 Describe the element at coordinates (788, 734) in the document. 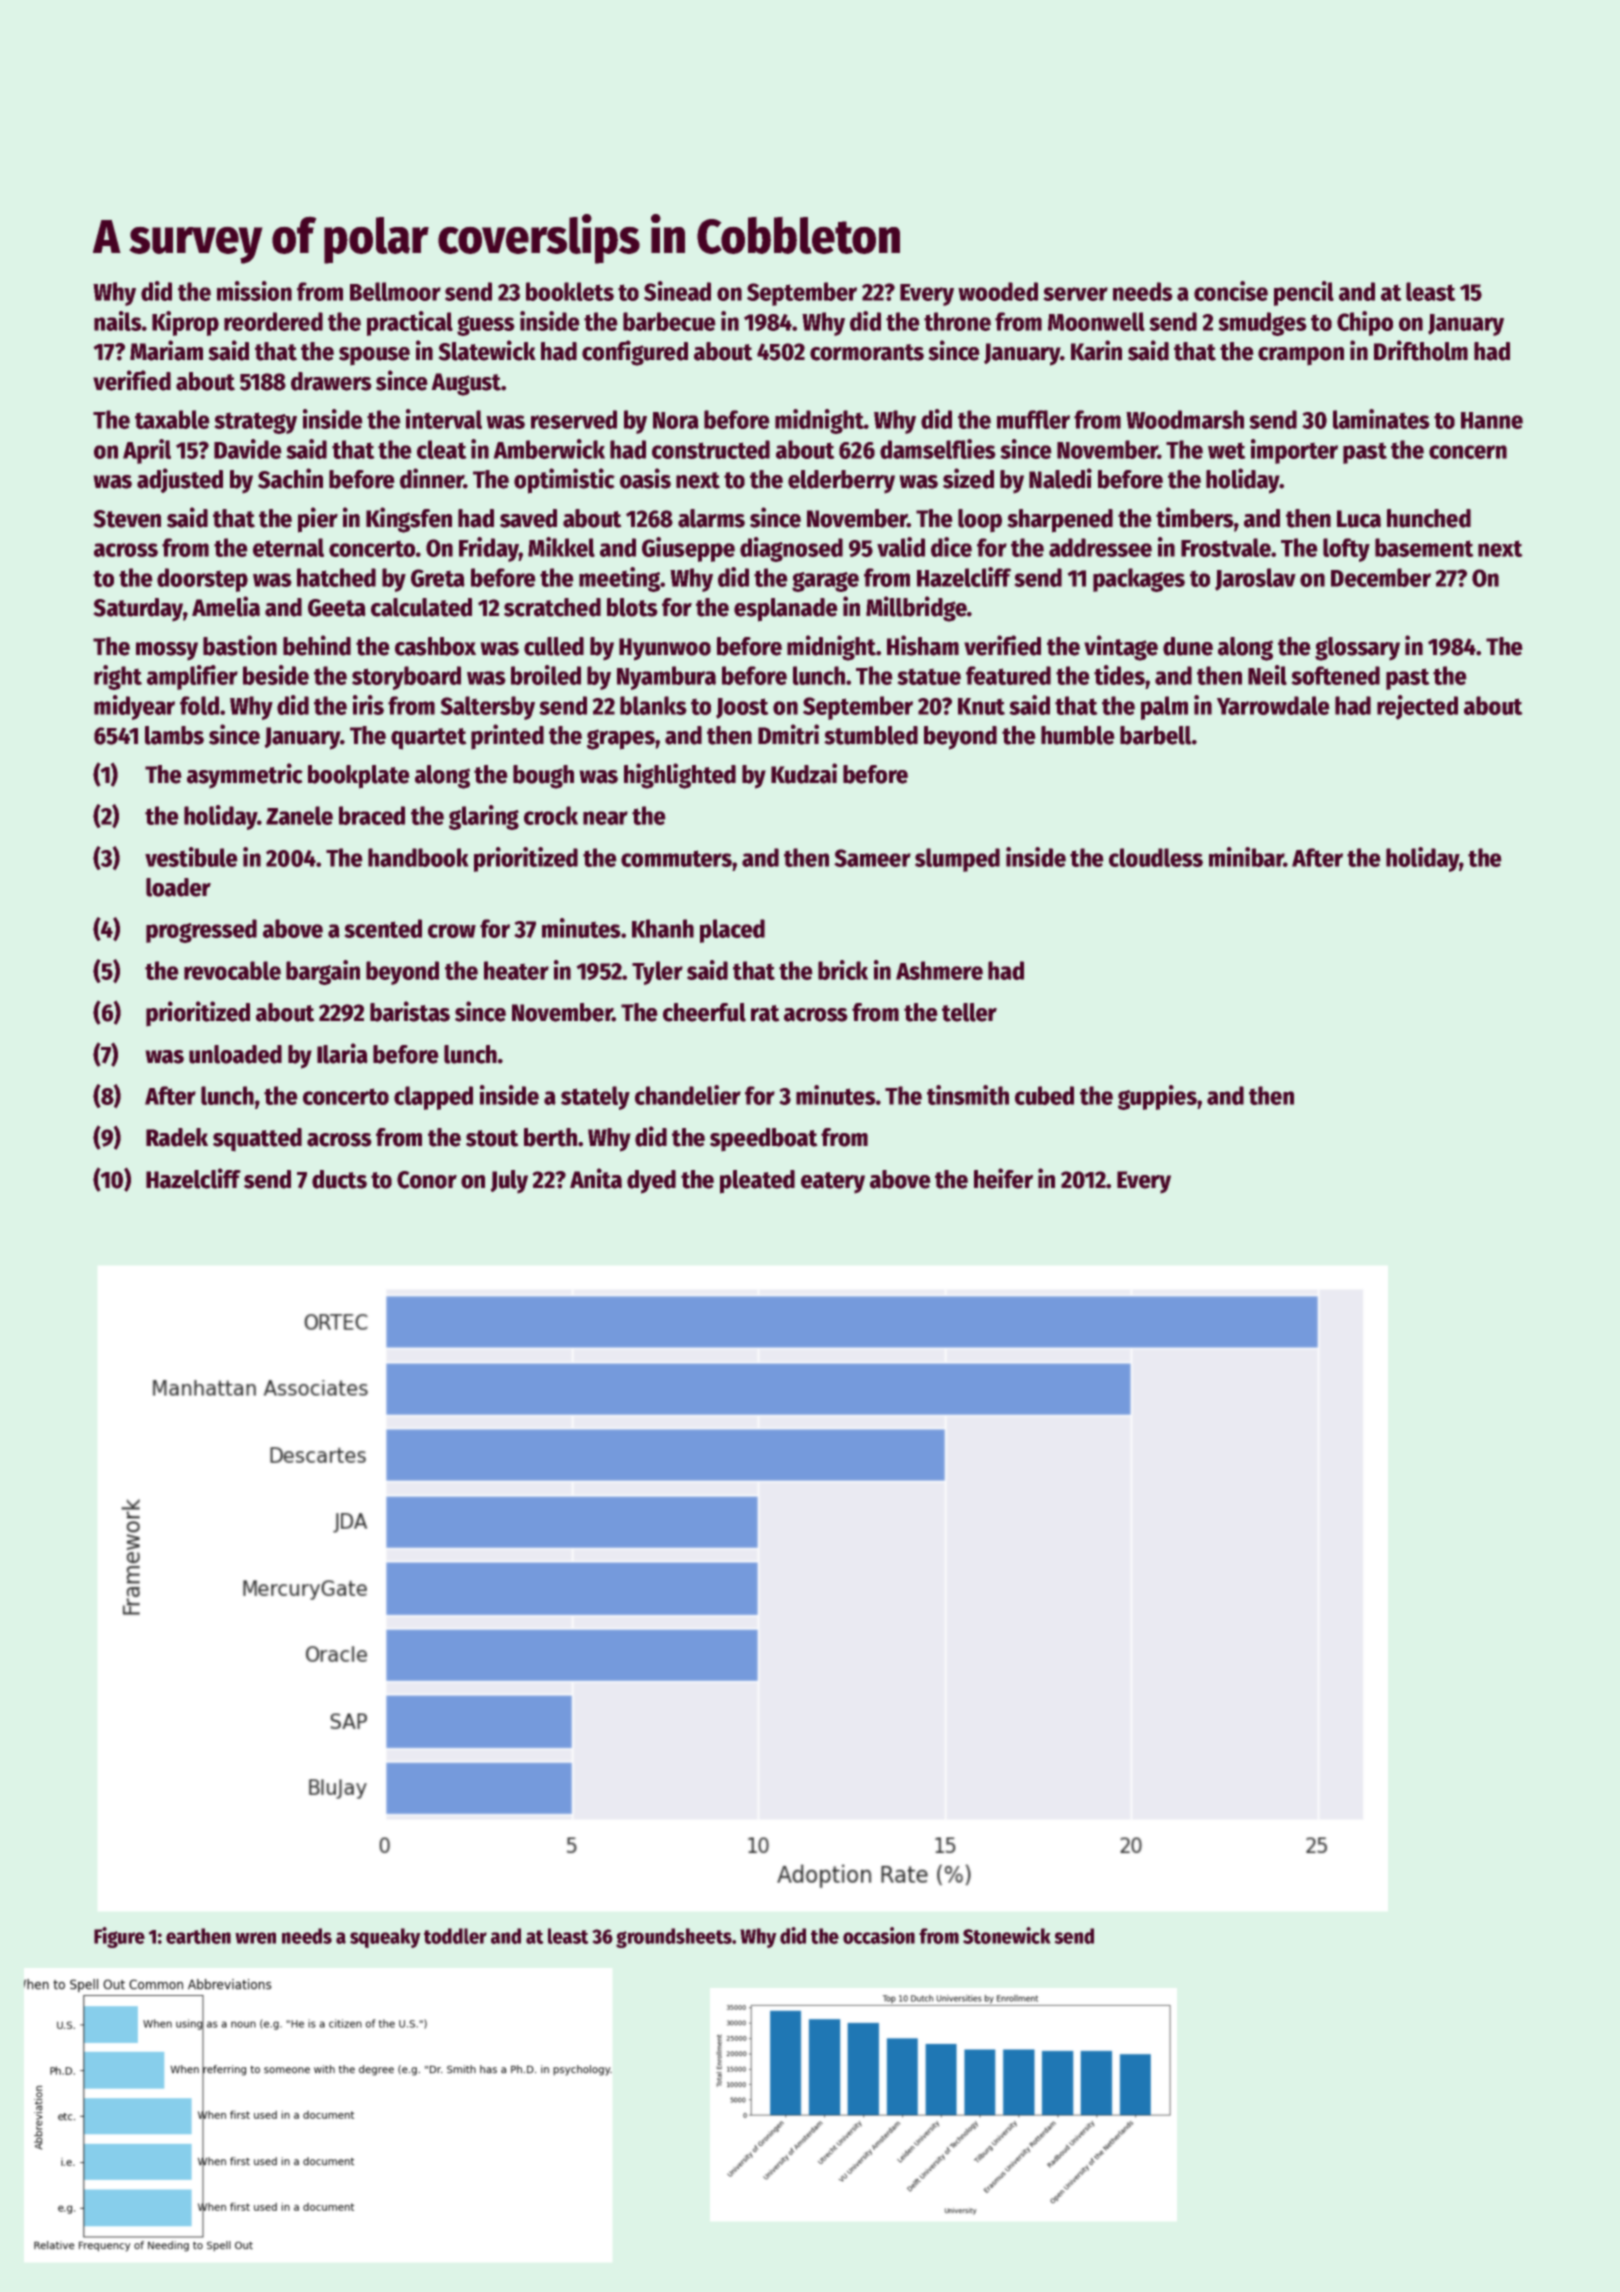

I see `Dmitri` at that location.
